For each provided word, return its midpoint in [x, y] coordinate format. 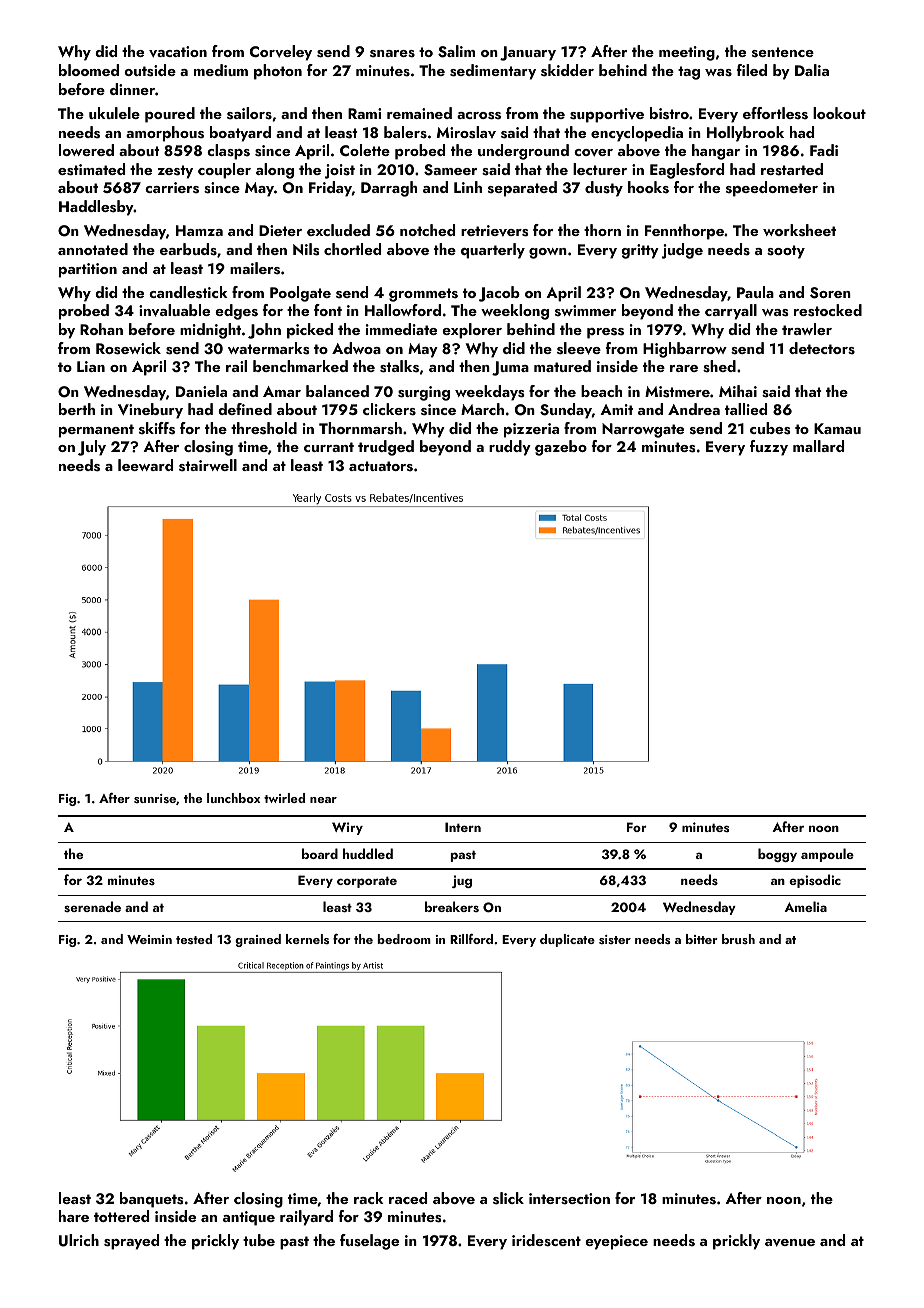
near [323, 800]
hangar [716, 152]
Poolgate [300, 294]
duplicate [567, 940]
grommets [423, 295]
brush [738, 939]
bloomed [89, 70]
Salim [456, 51]
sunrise [155, 798]
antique [249, 1218]
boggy [777, 855]
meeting [687, 53]
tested [194, 939]
